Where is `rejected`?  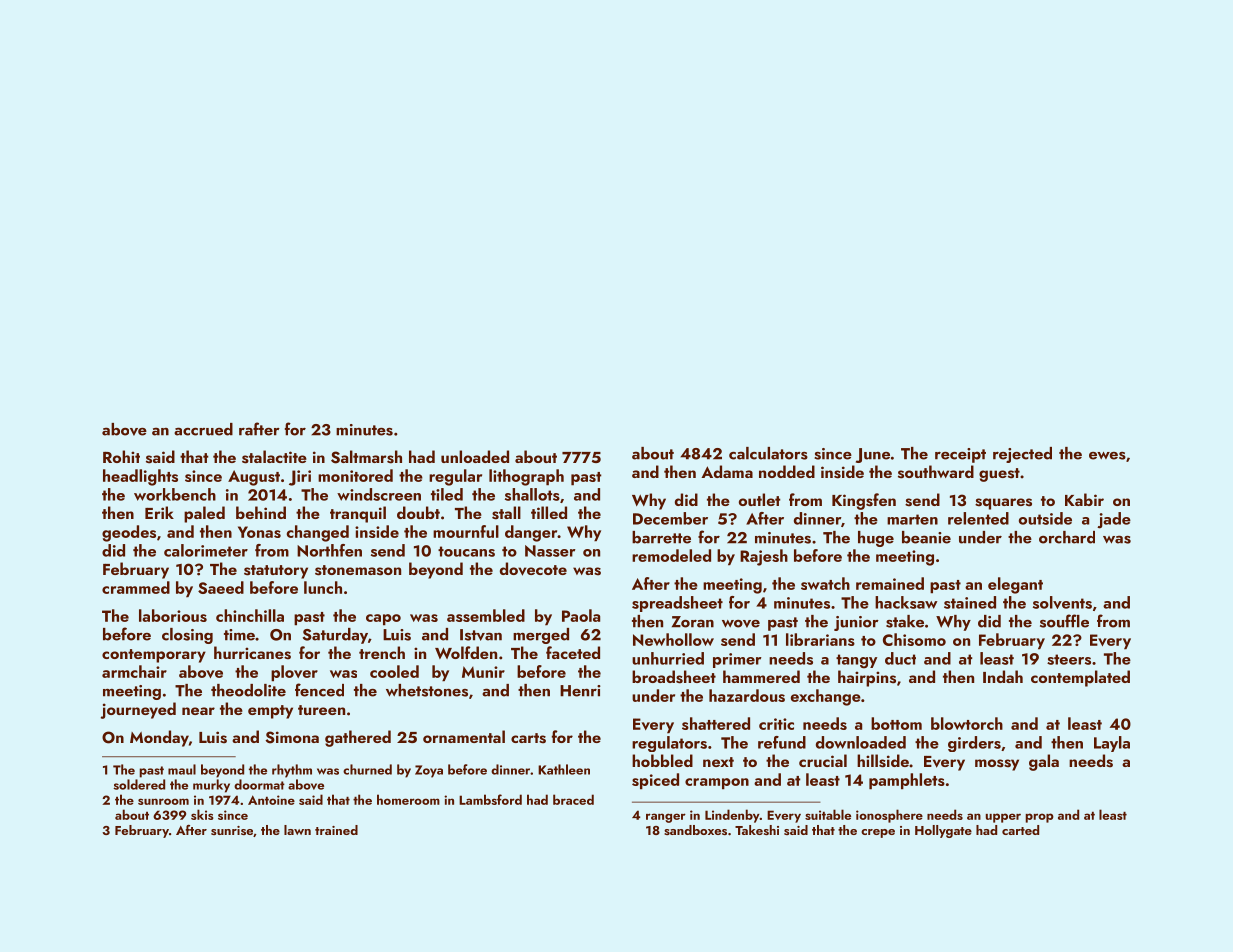
rejected is located at coordinates (1022, 455).
